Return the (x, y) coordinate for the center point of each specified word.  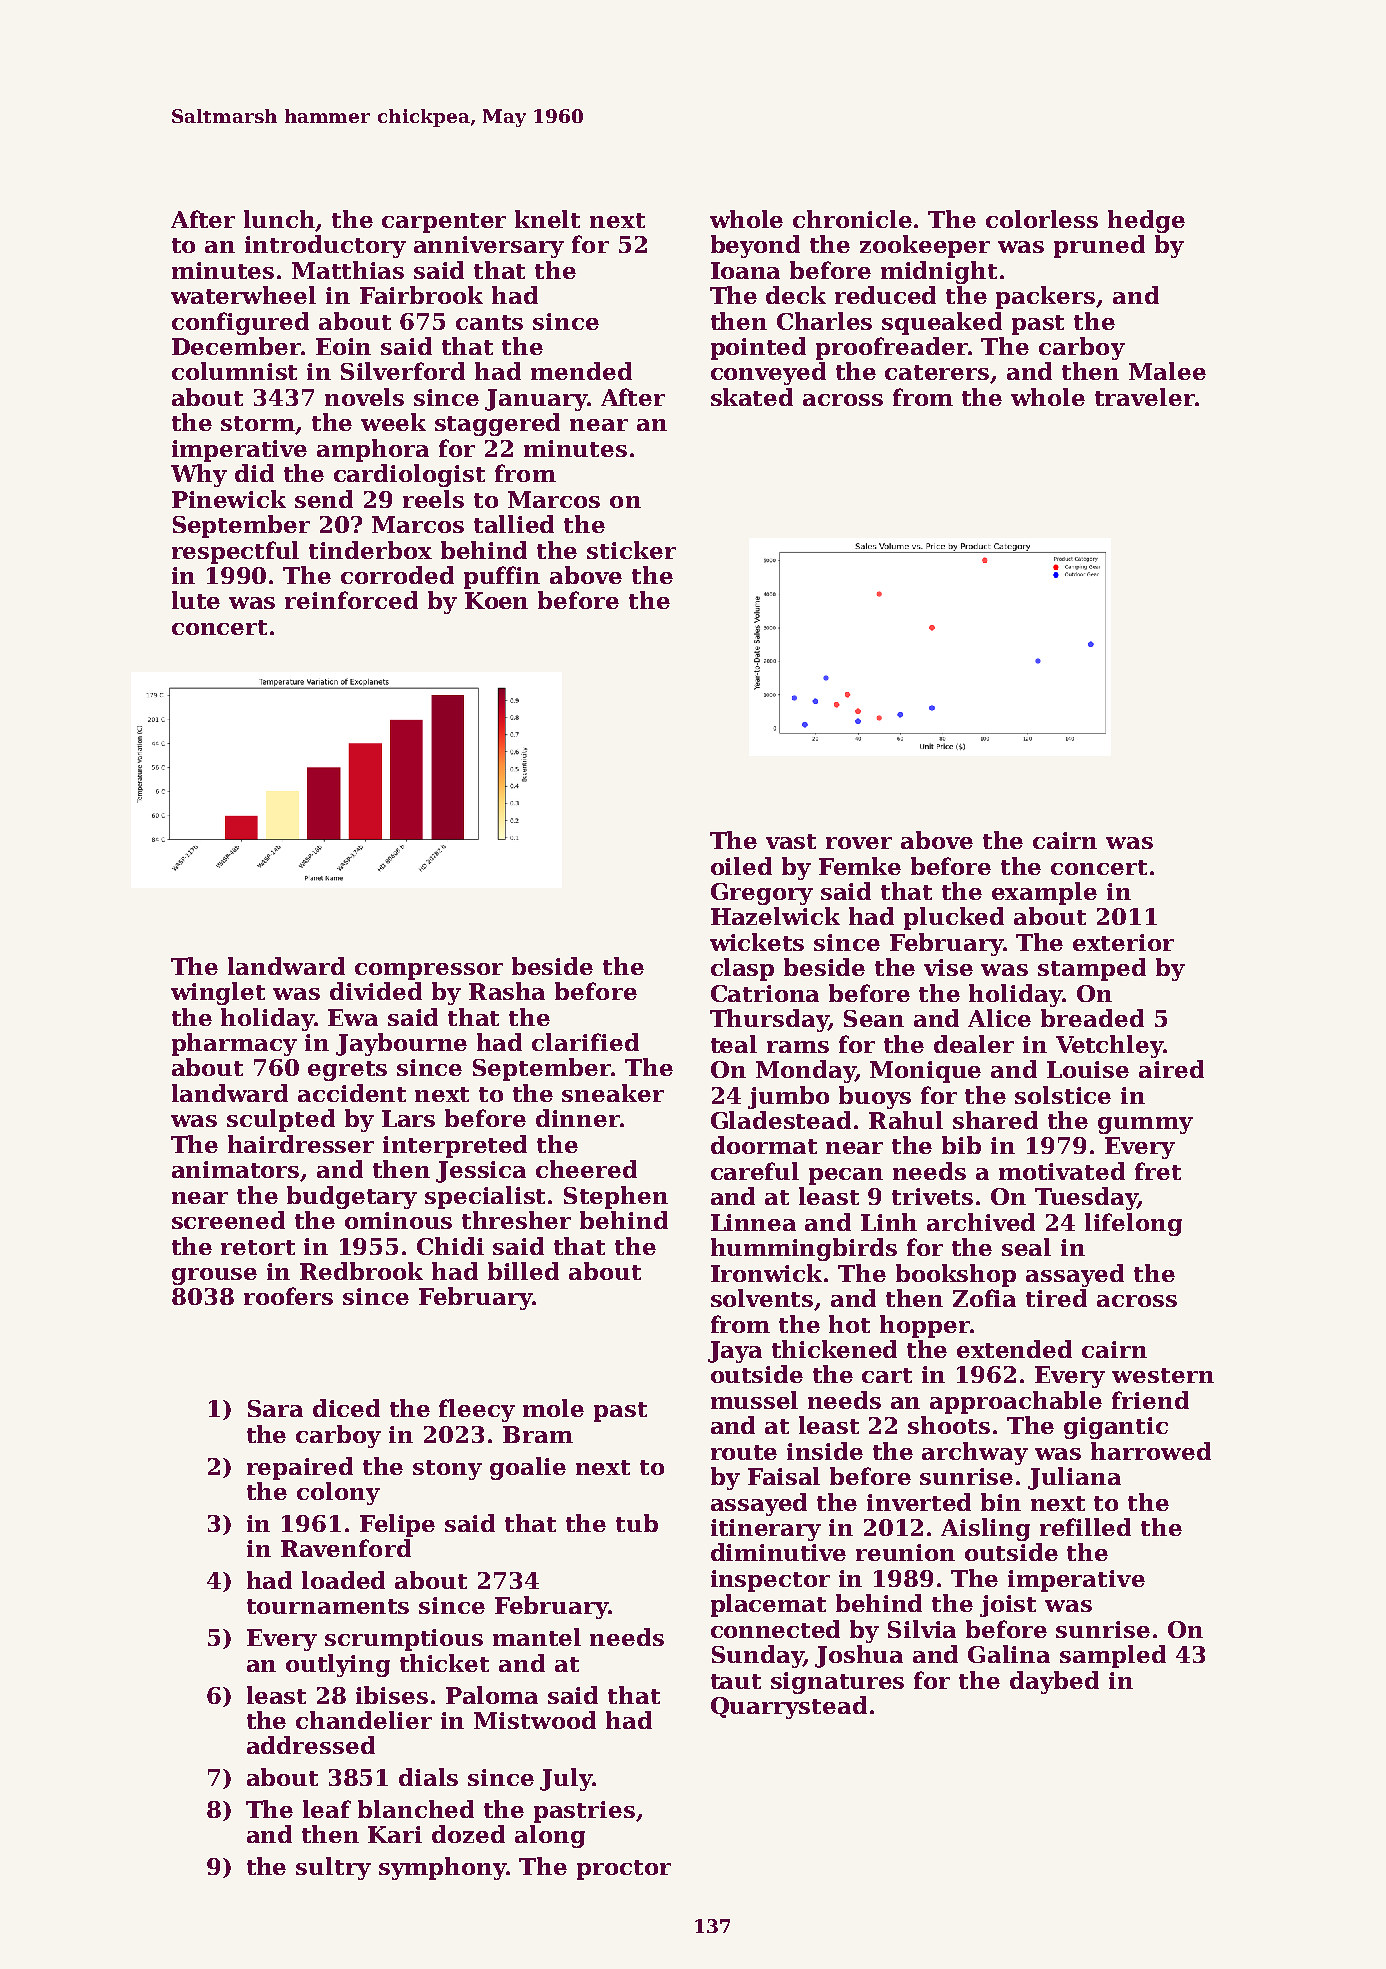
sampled (1113, 1656)
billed (523, 1271)
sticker (631, 550)
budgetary (352, 1197)
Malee (1167, 371)
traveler (1145, 397)
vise (948, 967)
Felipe (397, 1525)
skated (752, 397)
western (1163, 1375)
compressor (429, 971)
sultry (333, 1868)
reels (433, 499)
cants (489, 322)
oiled (741, 866)
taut (736, 1681)
